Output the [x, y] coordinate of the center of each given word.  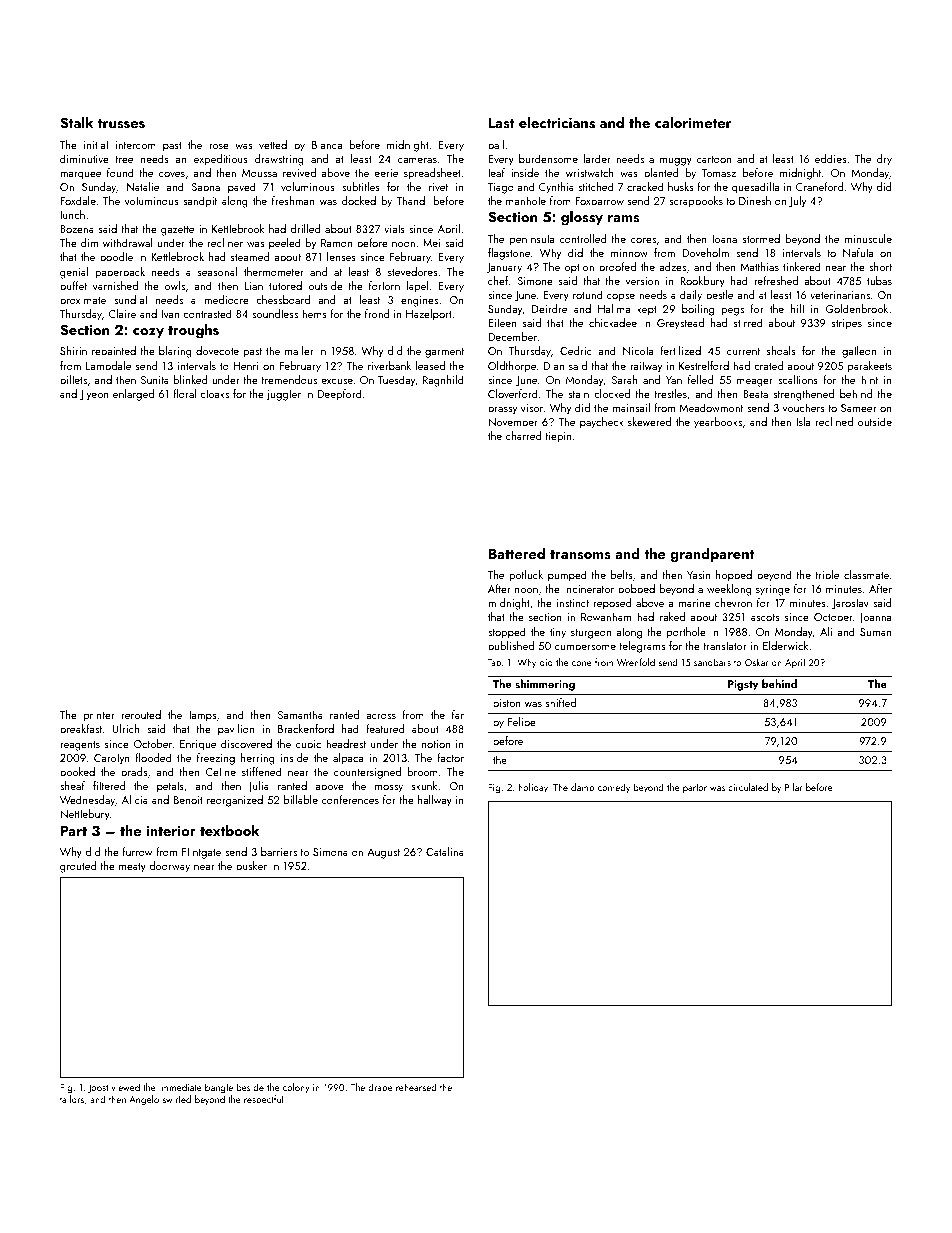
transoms [580, 555]
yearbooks [718, 423]
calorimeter [693, 122]
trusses [121, 124]
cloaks [214, 393]
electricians [557, 122]
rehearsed [416, 1087]
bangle [219, 1088]
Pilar [793, 787]
